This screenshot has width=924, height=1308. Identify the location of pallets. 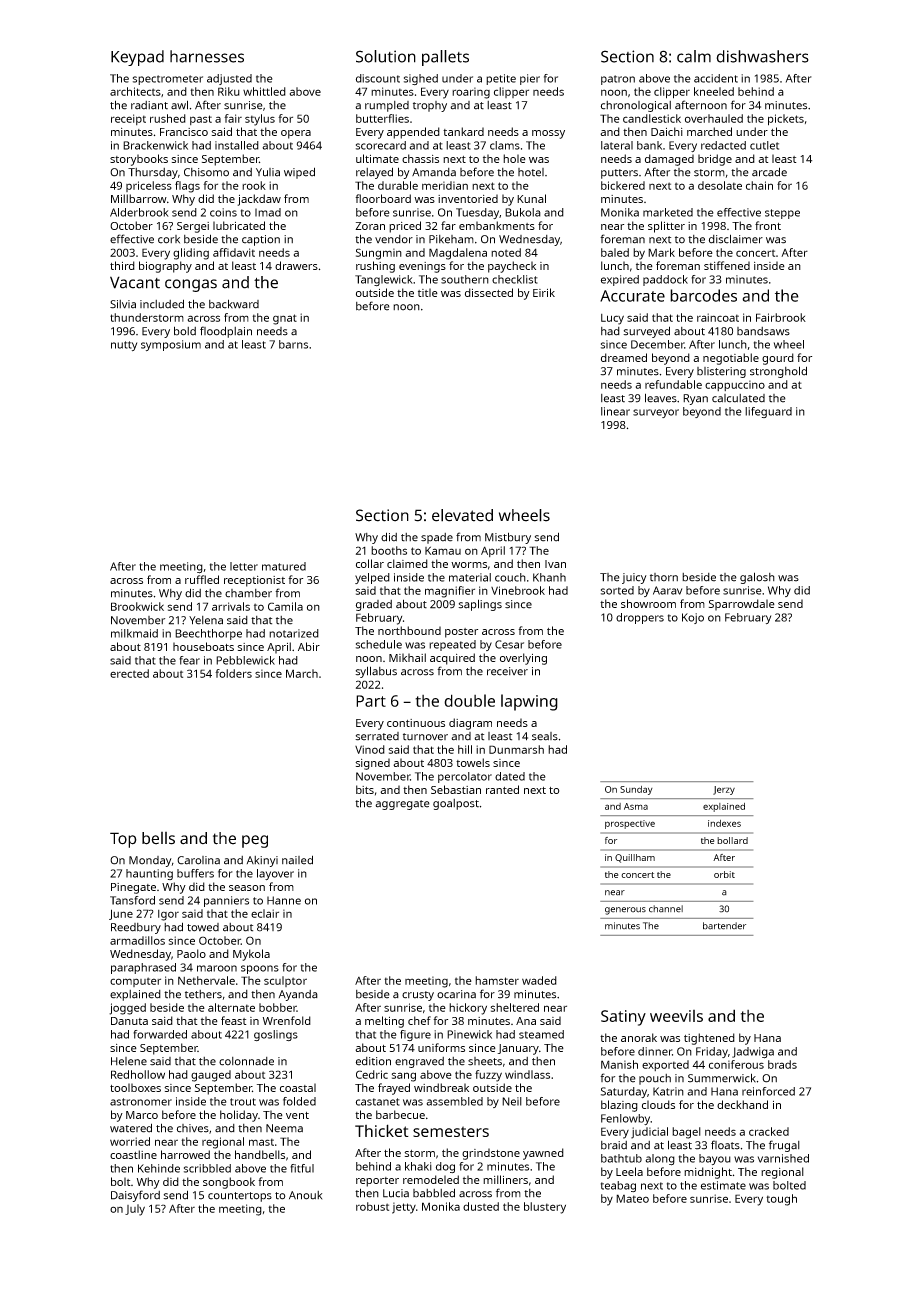
(445, 58).
